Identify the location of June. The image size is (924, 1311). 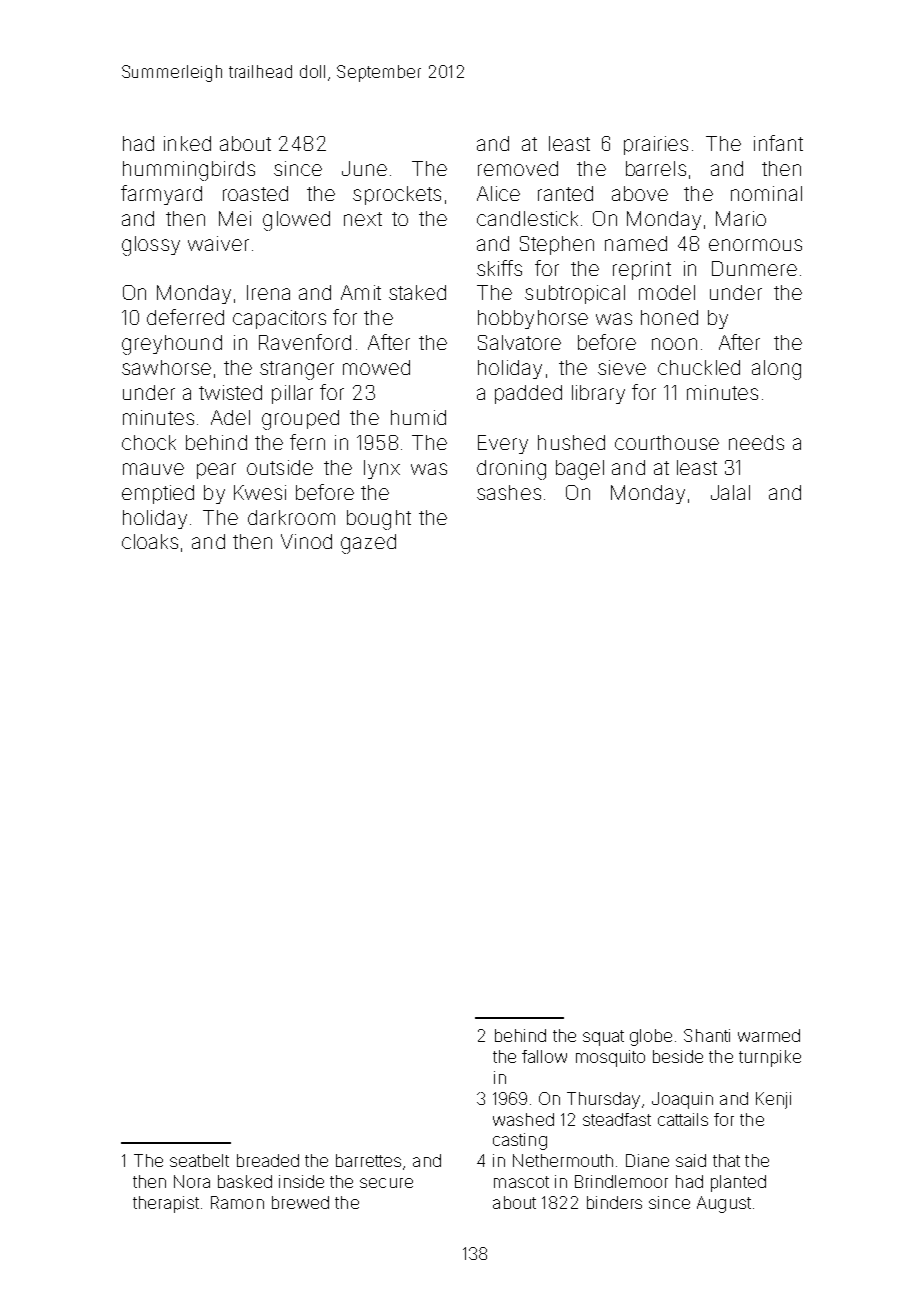
(364, 168).
